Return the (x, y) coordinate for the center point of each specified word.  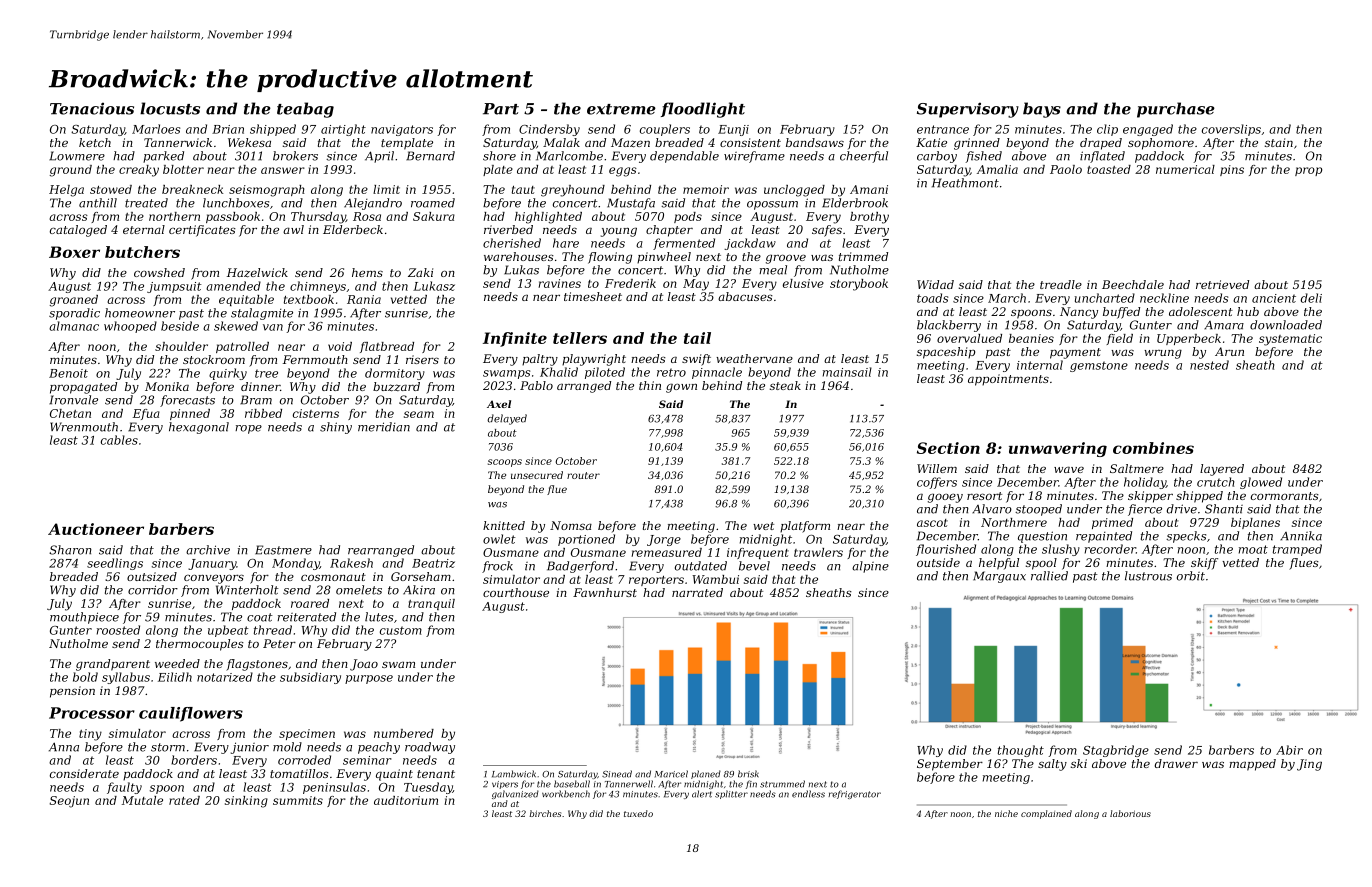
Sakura (434, 216)
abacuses (745, 296)
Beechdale (1133, 284)
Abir (1289, 750)
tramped (1297, 550)
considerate (84, 773)
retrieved (1222, 284)
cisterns (316, 413)
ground (71, 171)
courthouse (516, 592)
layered (1222, 470)
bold (85, 677)
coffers (937, 483)
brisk (748, 774)
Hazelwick (257, 273)
